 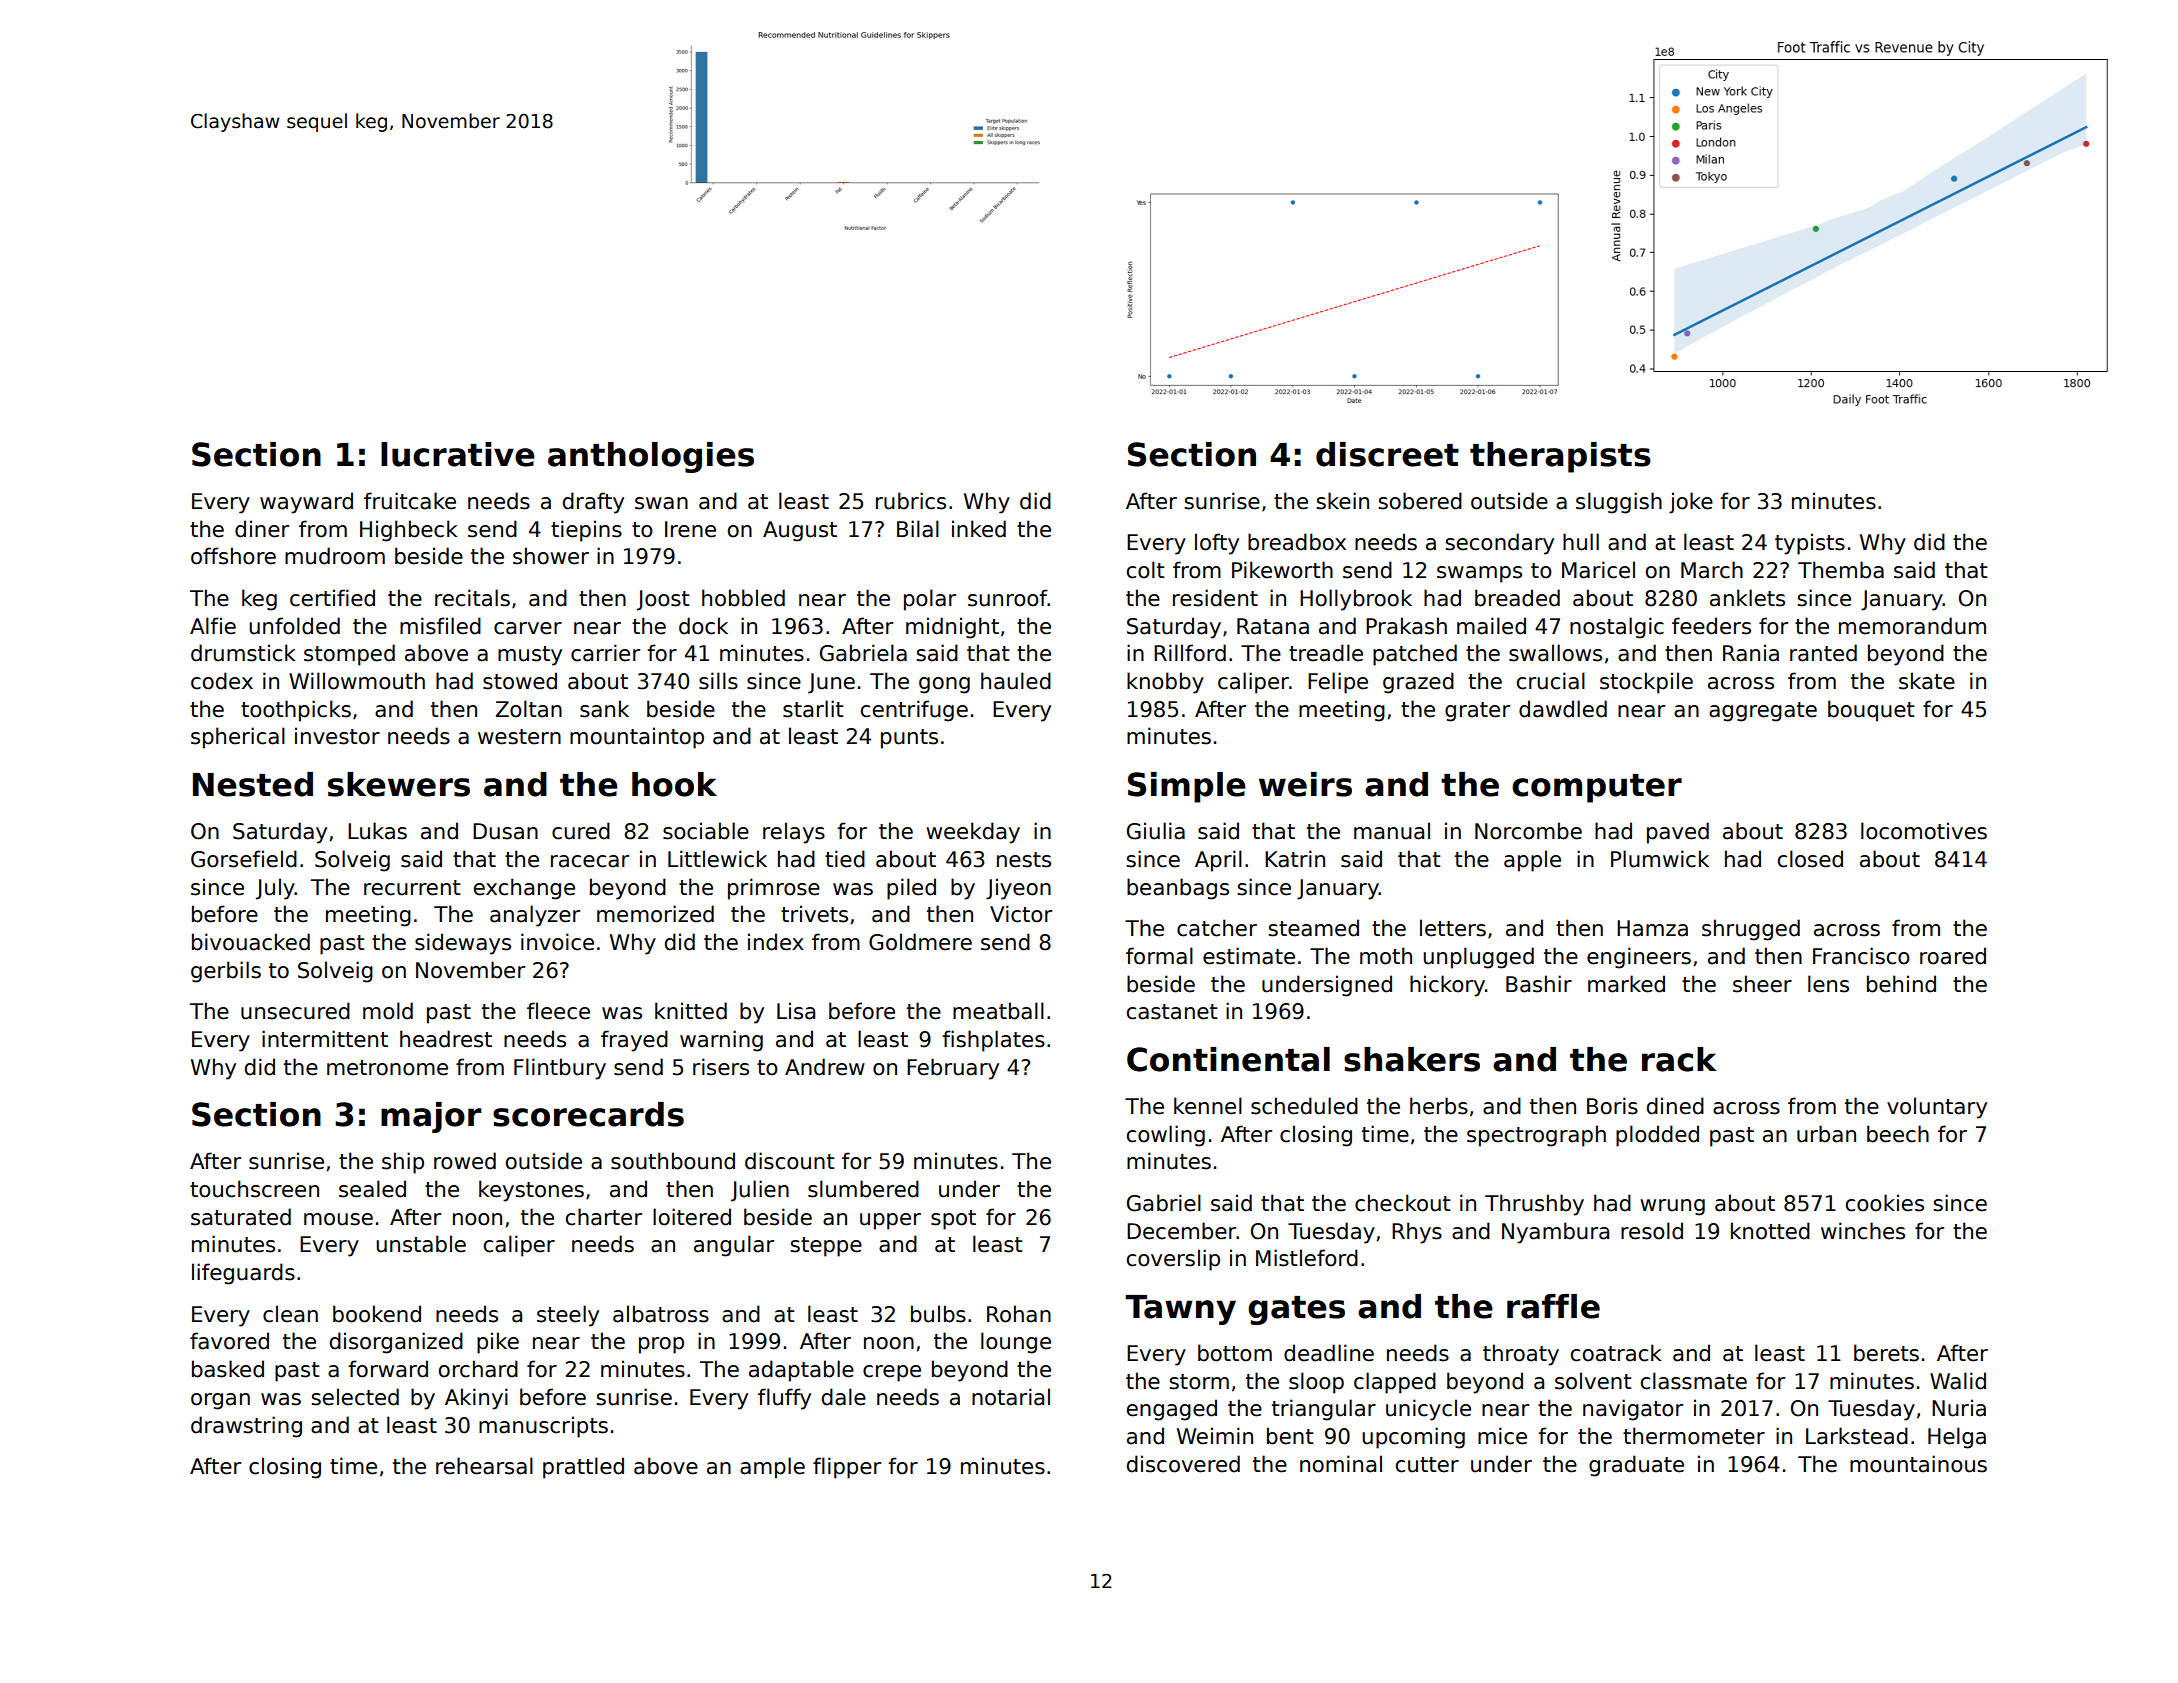 What do you see at coordinates (1228, 1059) in the screenshot?
I see `Continental` at bounding box center [1228, 1059].
